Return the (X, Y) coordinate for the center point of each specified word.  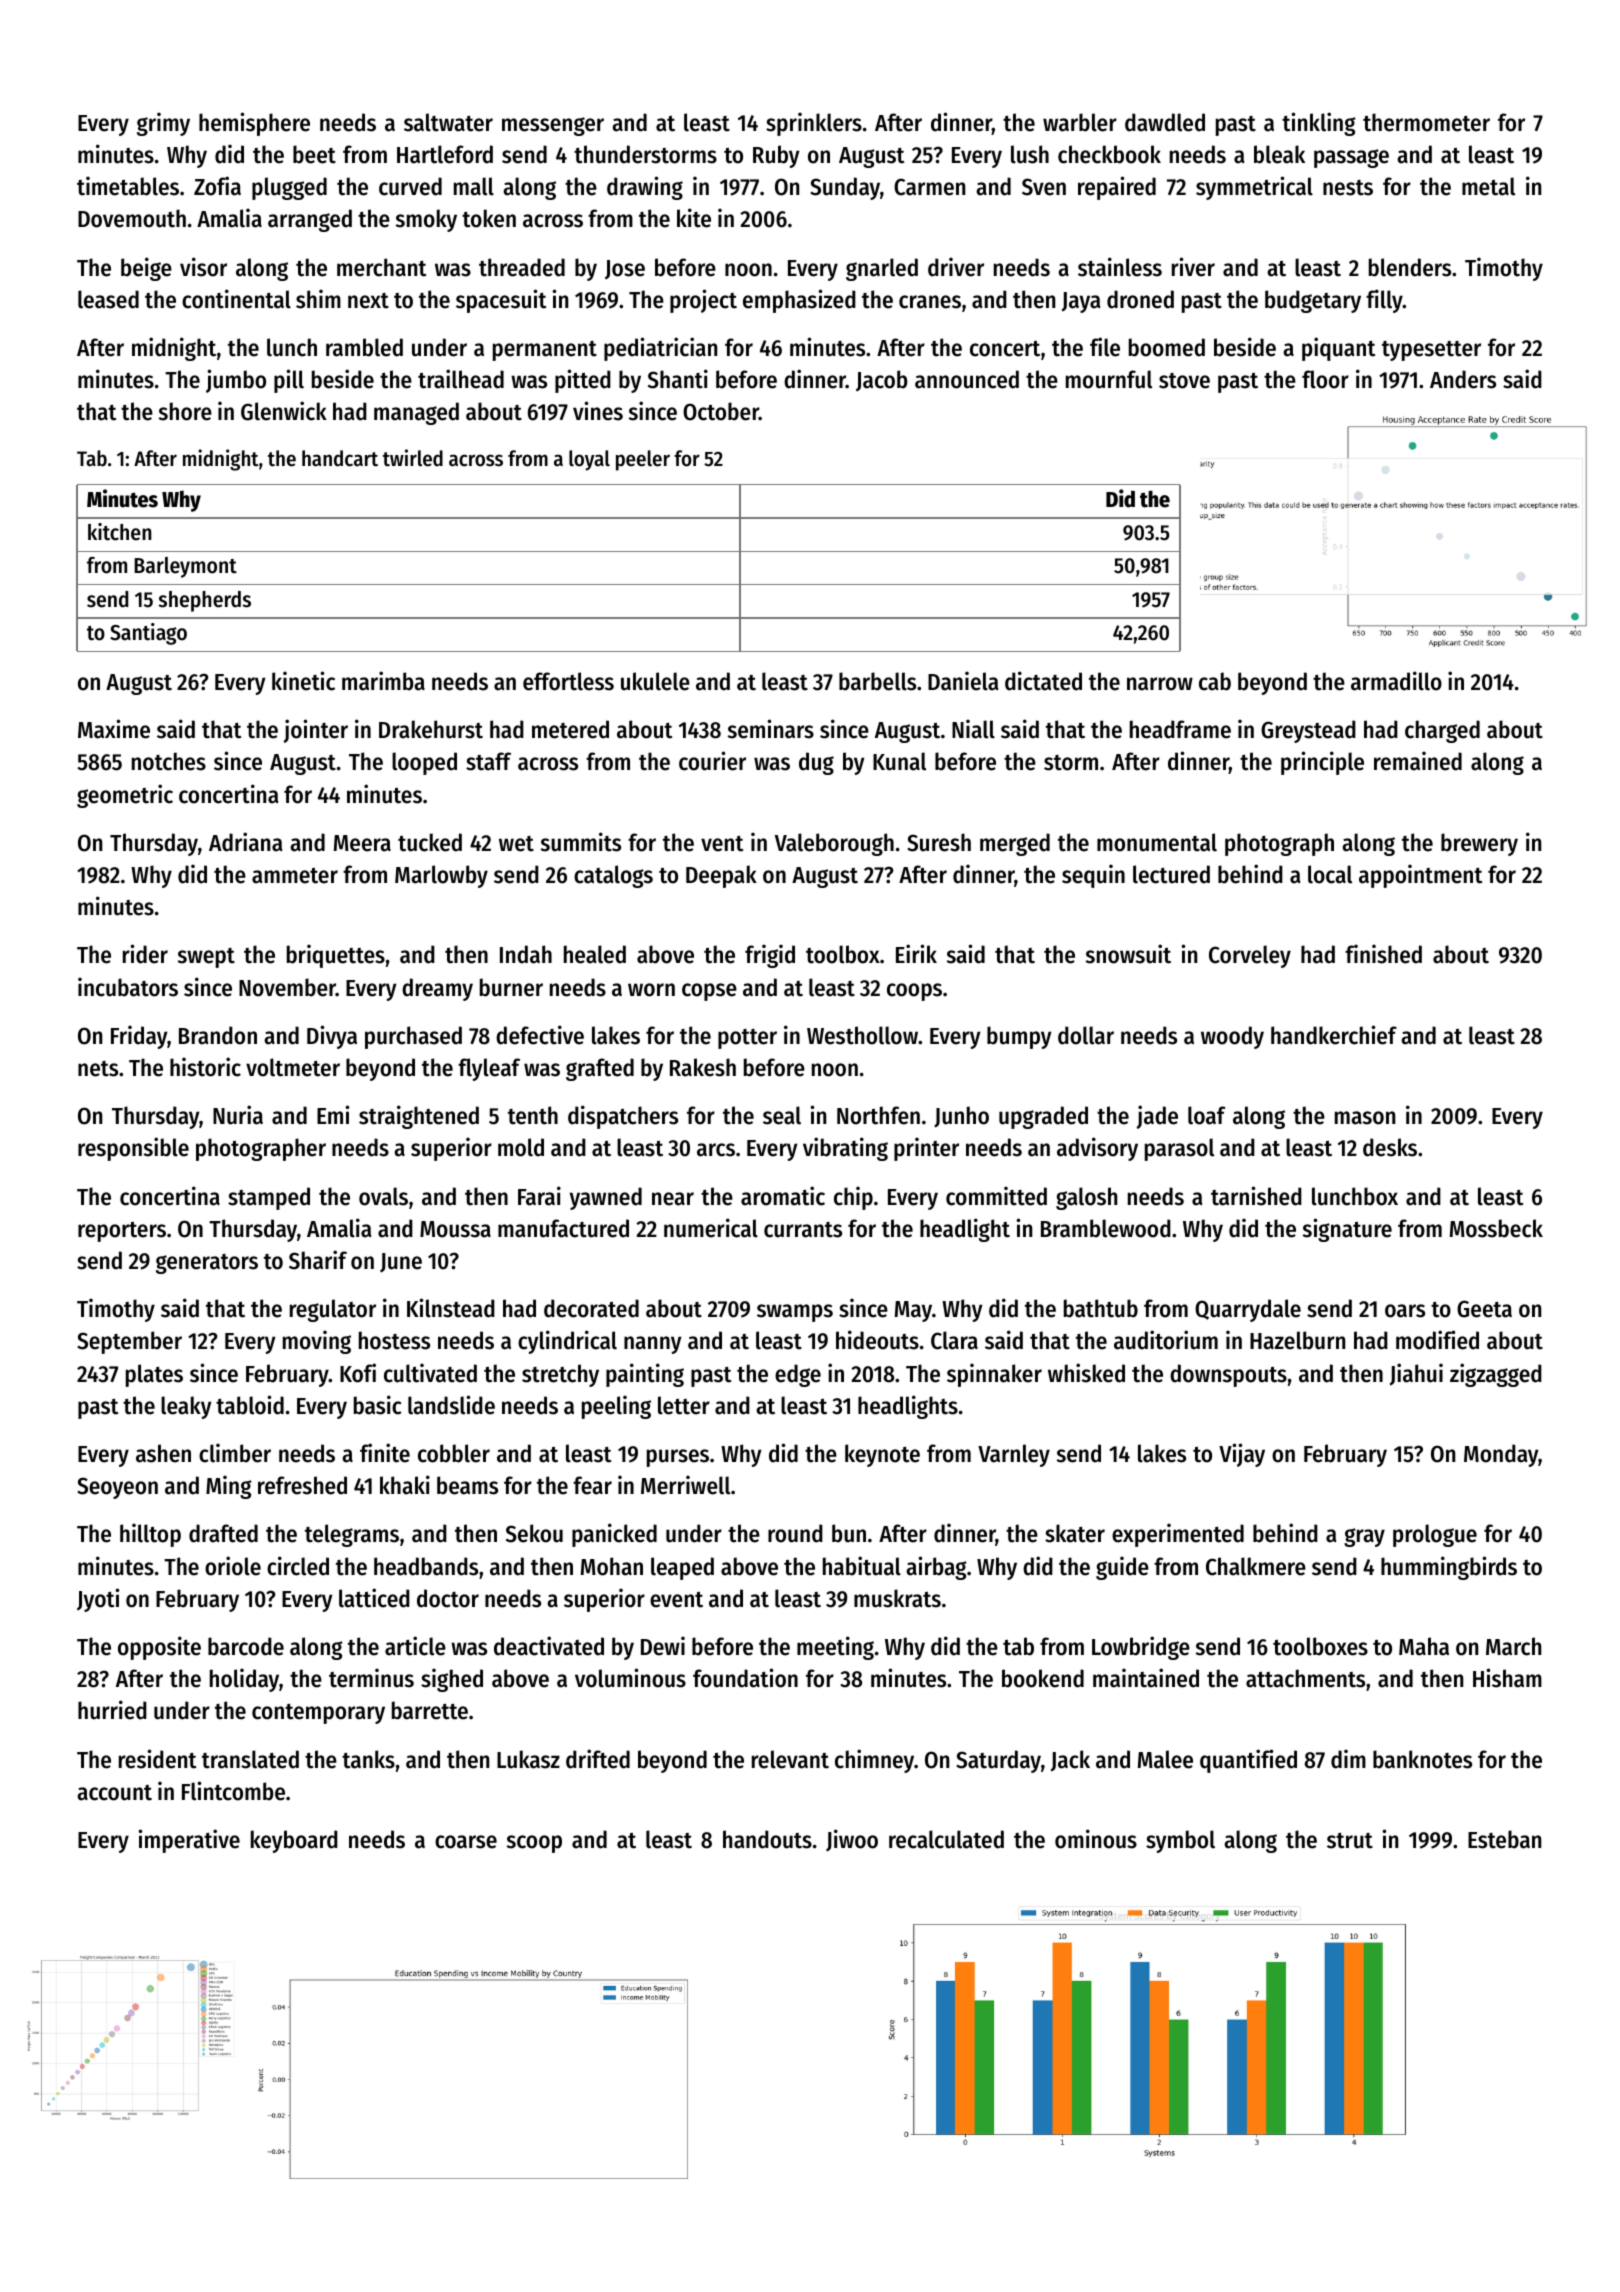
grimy (163, 124)
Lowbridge (1141, 1648)
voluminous (630, 1678)
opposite (159, 1648)
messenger (553, 126)
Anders (1463, 379)
